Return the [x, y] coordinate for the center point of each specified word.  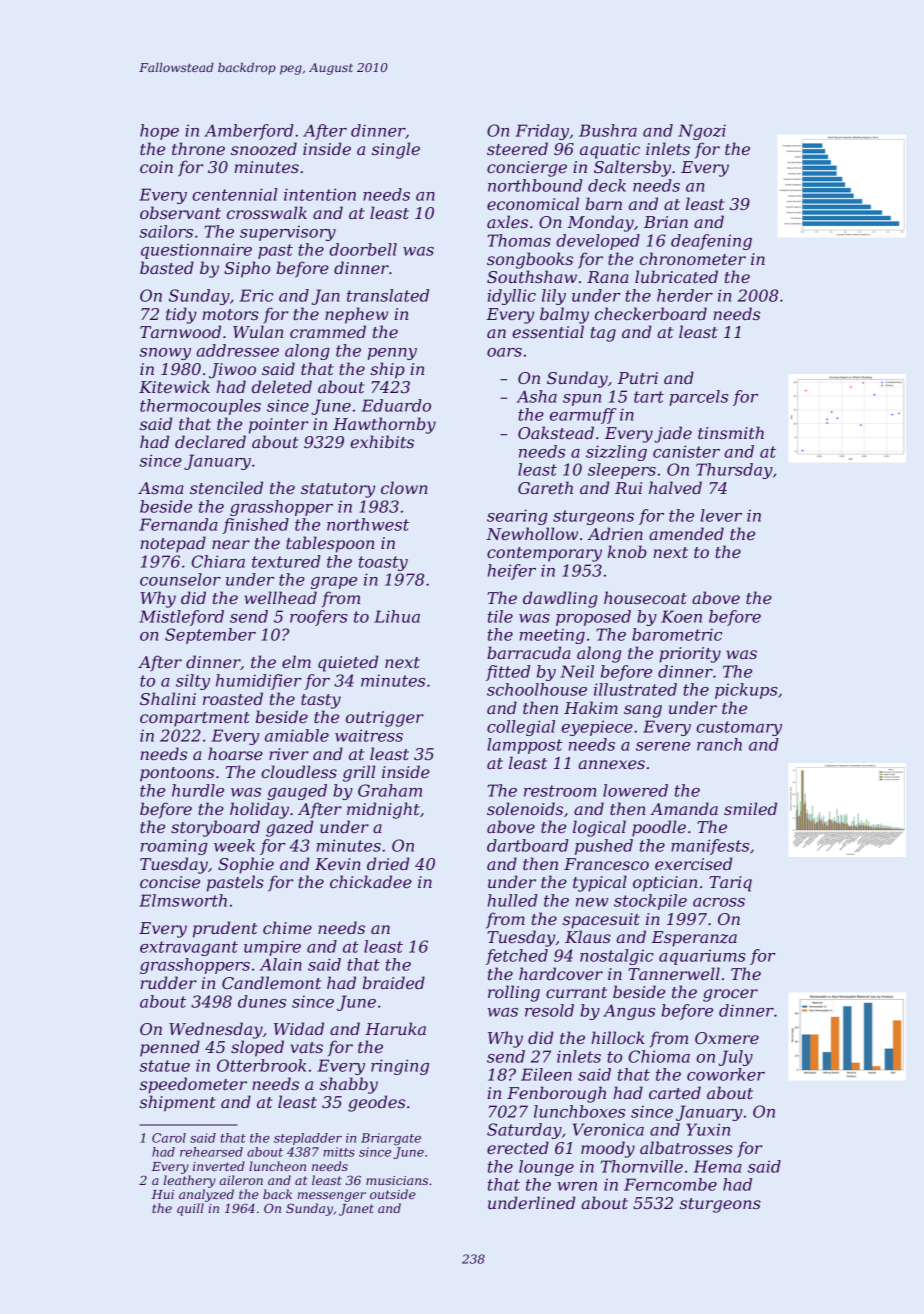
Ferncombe [670, 1184]
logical [599, 828]
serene [663, 746]
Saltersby [632, 168]
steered [517, 148]
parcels [698, 398]
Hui [163, 1194]
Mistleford [181, 618]
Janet [356, 1210]
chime [287, 927]
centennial [234, 194]
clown [404, 487]
